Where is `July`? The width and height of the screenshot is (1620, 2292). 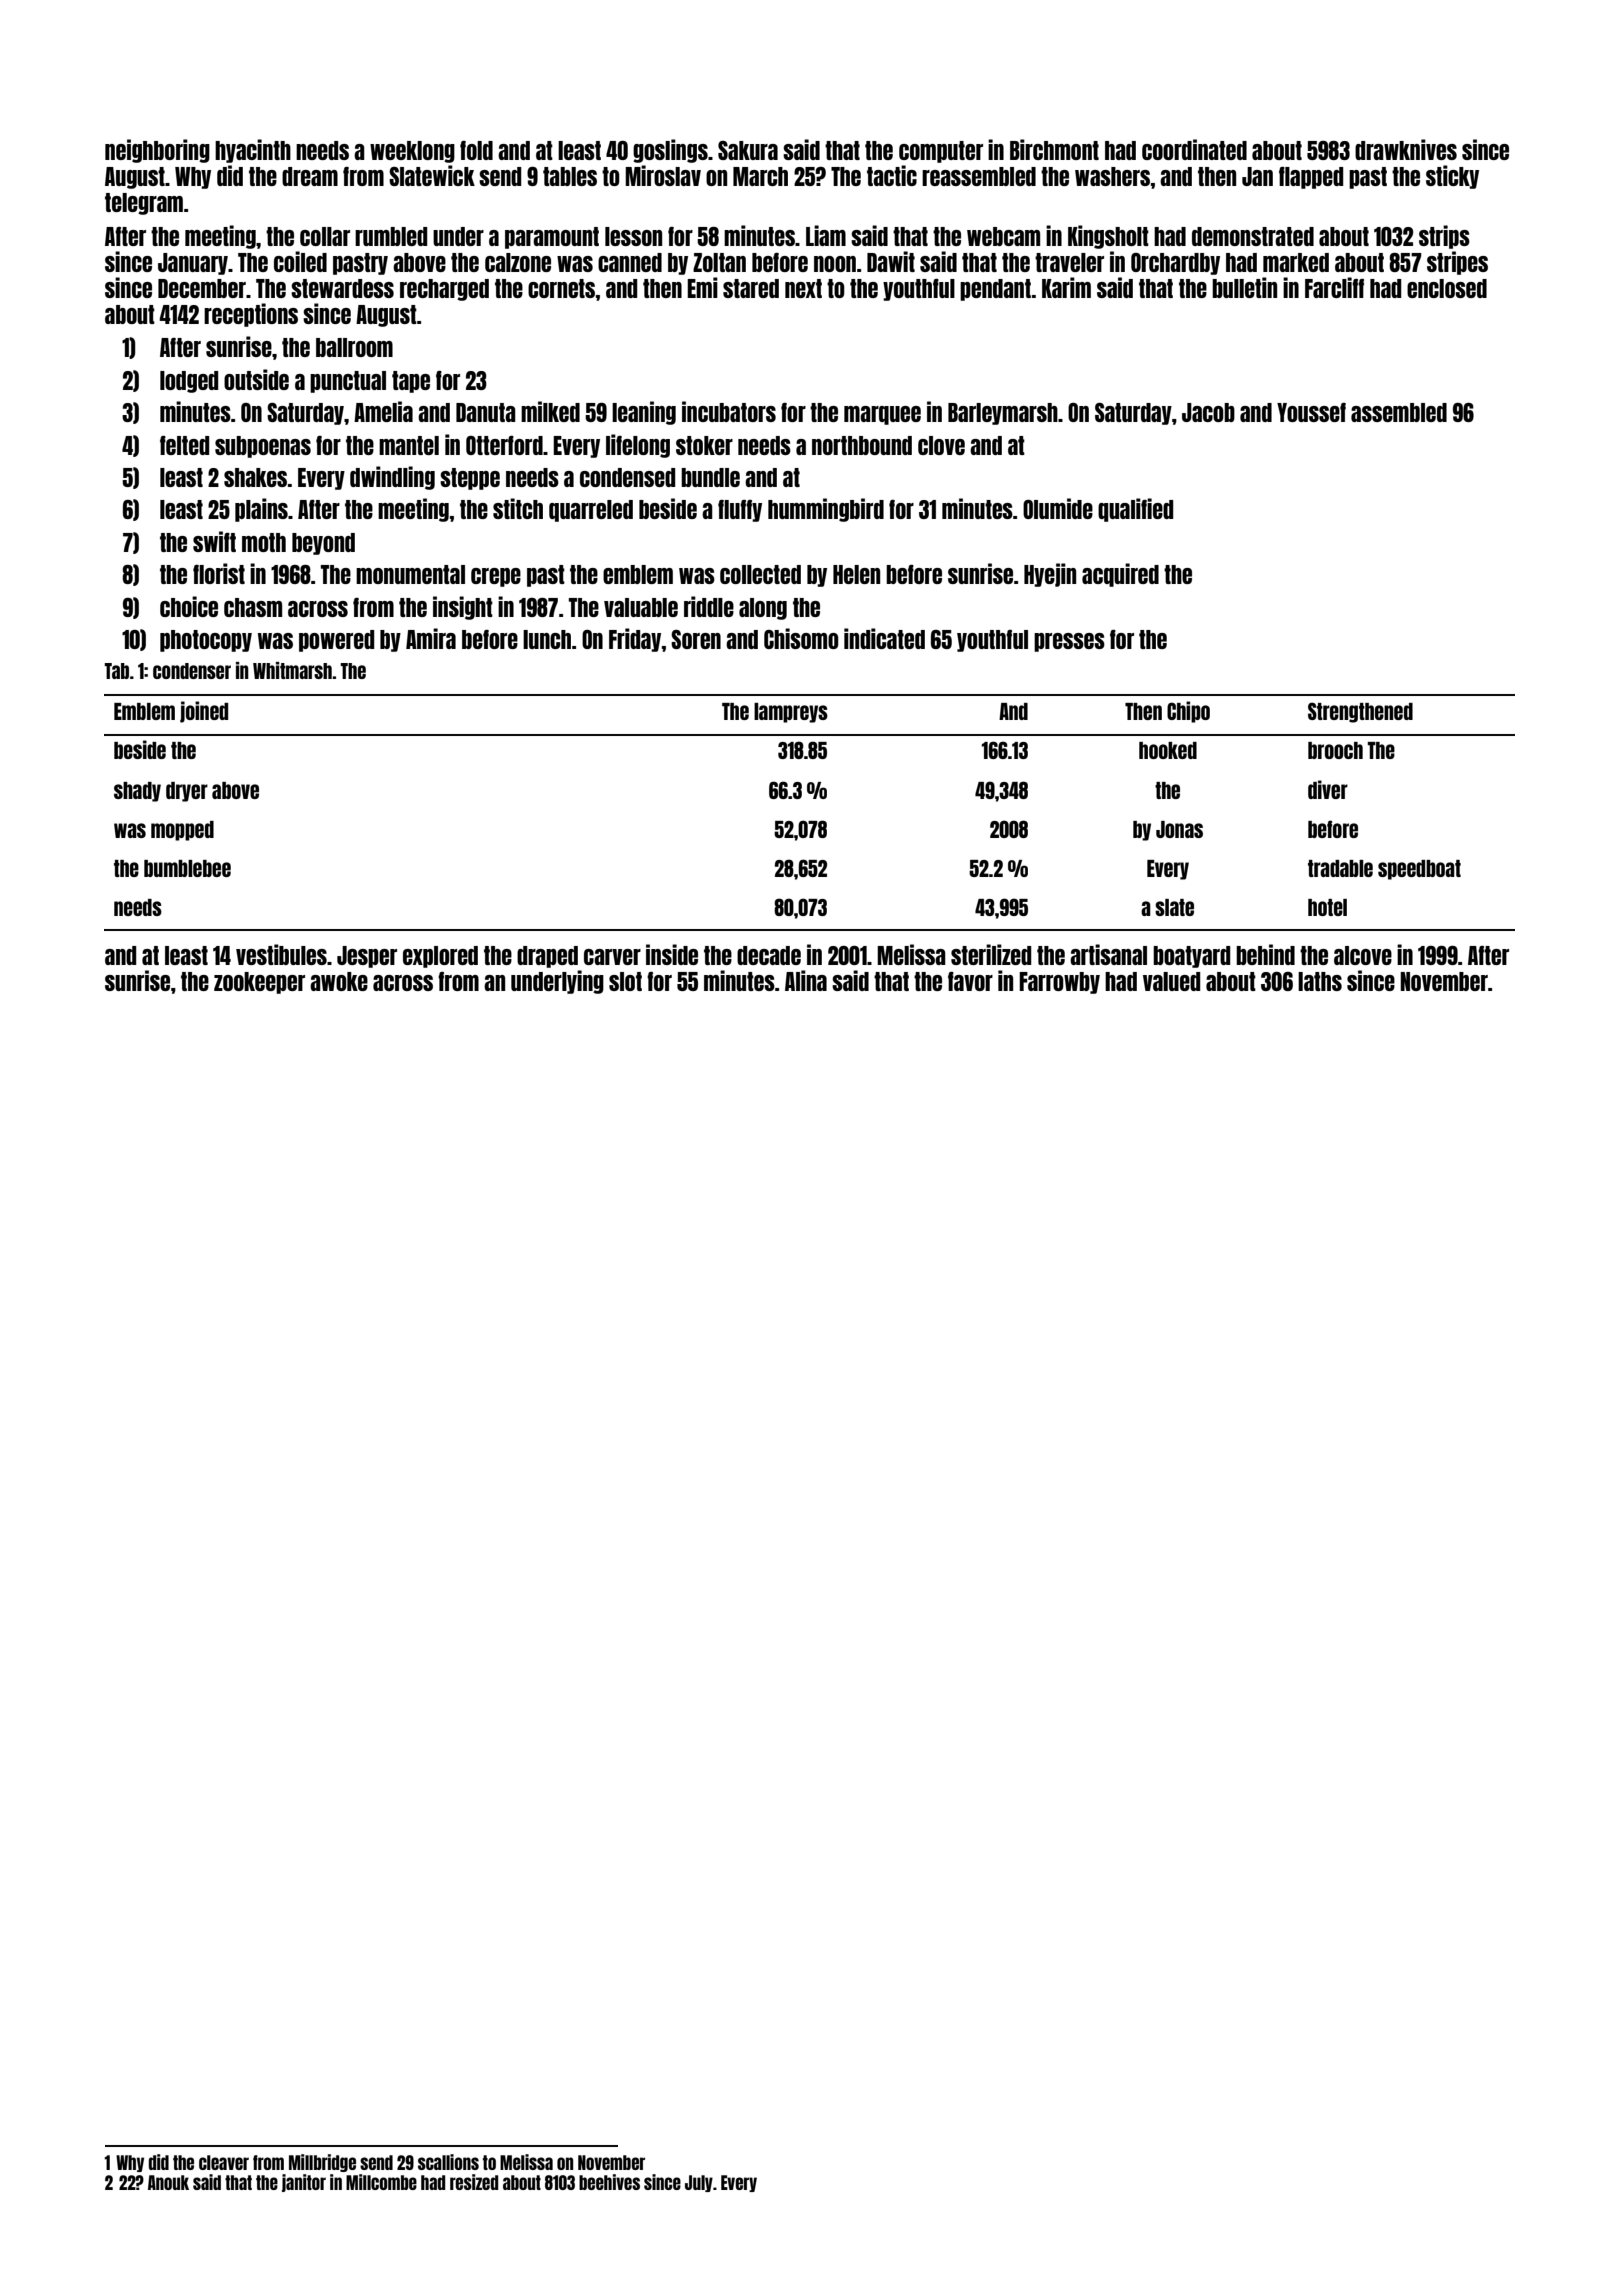 July is located at coordinates (699, 2183).
